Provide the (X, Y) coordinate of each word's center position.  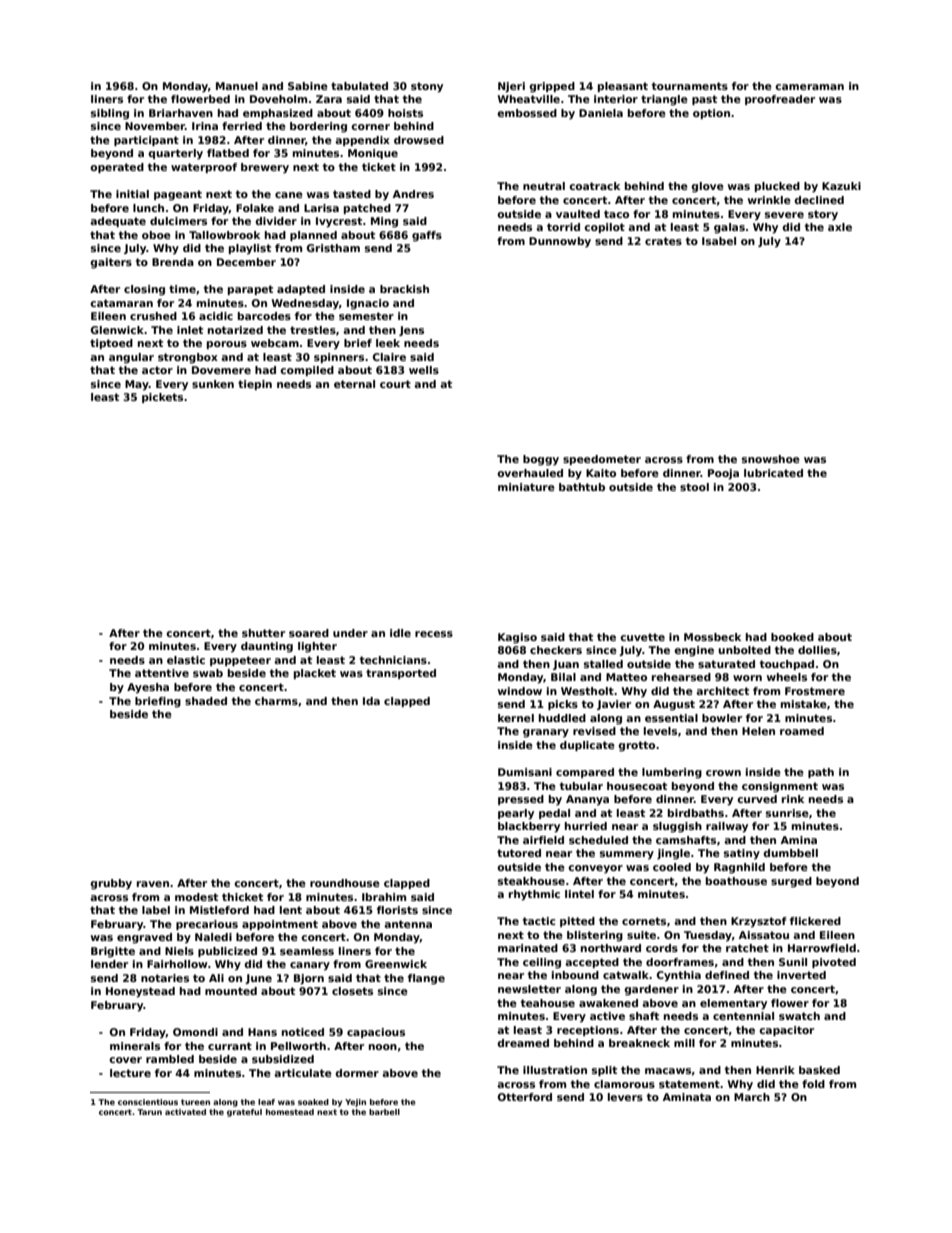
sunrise (787, 813)
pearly (516, 814)
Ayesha (148, 688)
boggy (541, 460)
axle (840, 227)
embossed (527, 113)
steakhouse (531, 881)
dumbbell (790, 853)
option (711, 114)
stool (694, 487)
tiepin (255, 385)
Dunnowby (560, 242)
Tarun (149, 1112)
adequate (118, 222)
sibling (110, 114)
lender (109, 964)
